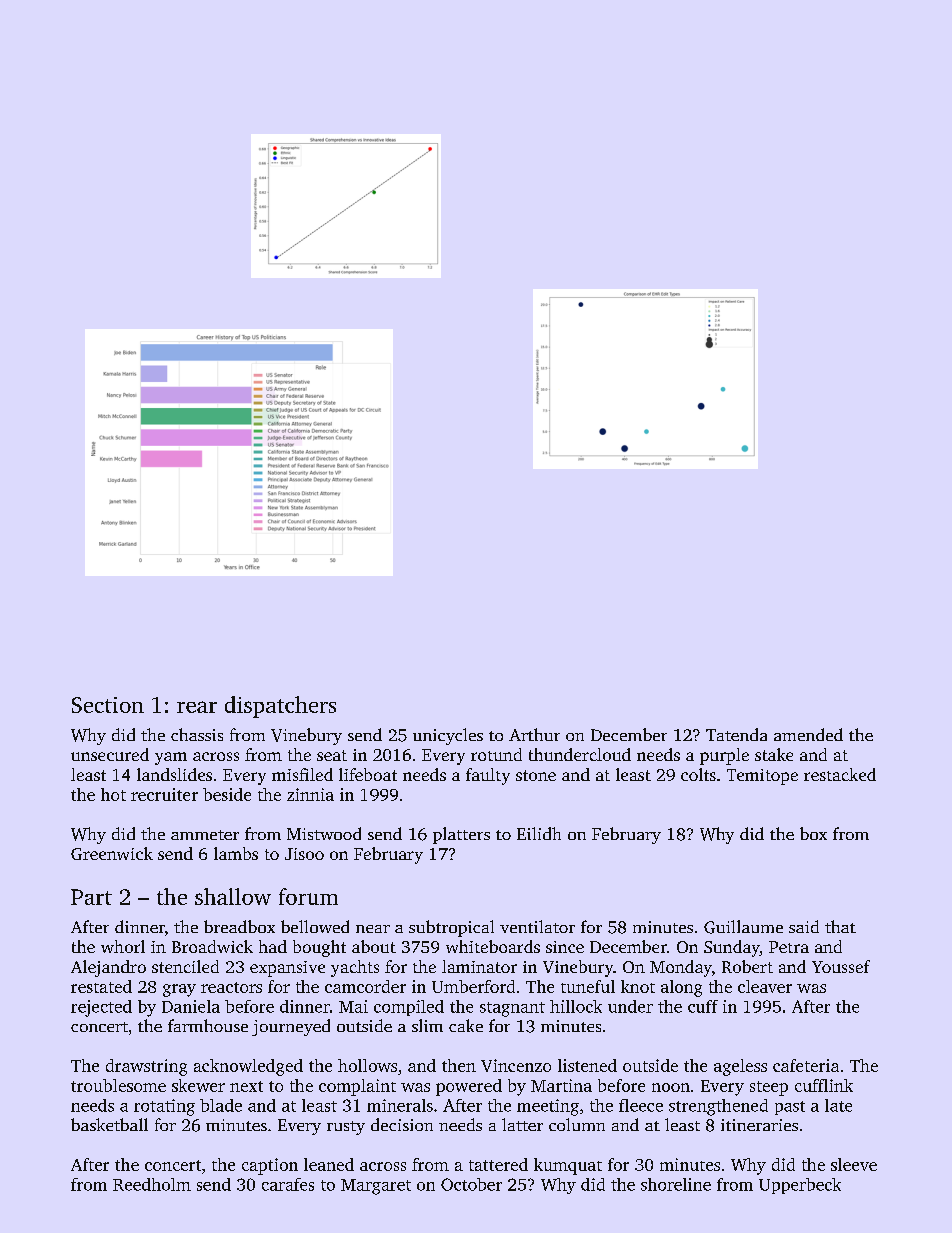  I want to click on had, so click(273, 946).
